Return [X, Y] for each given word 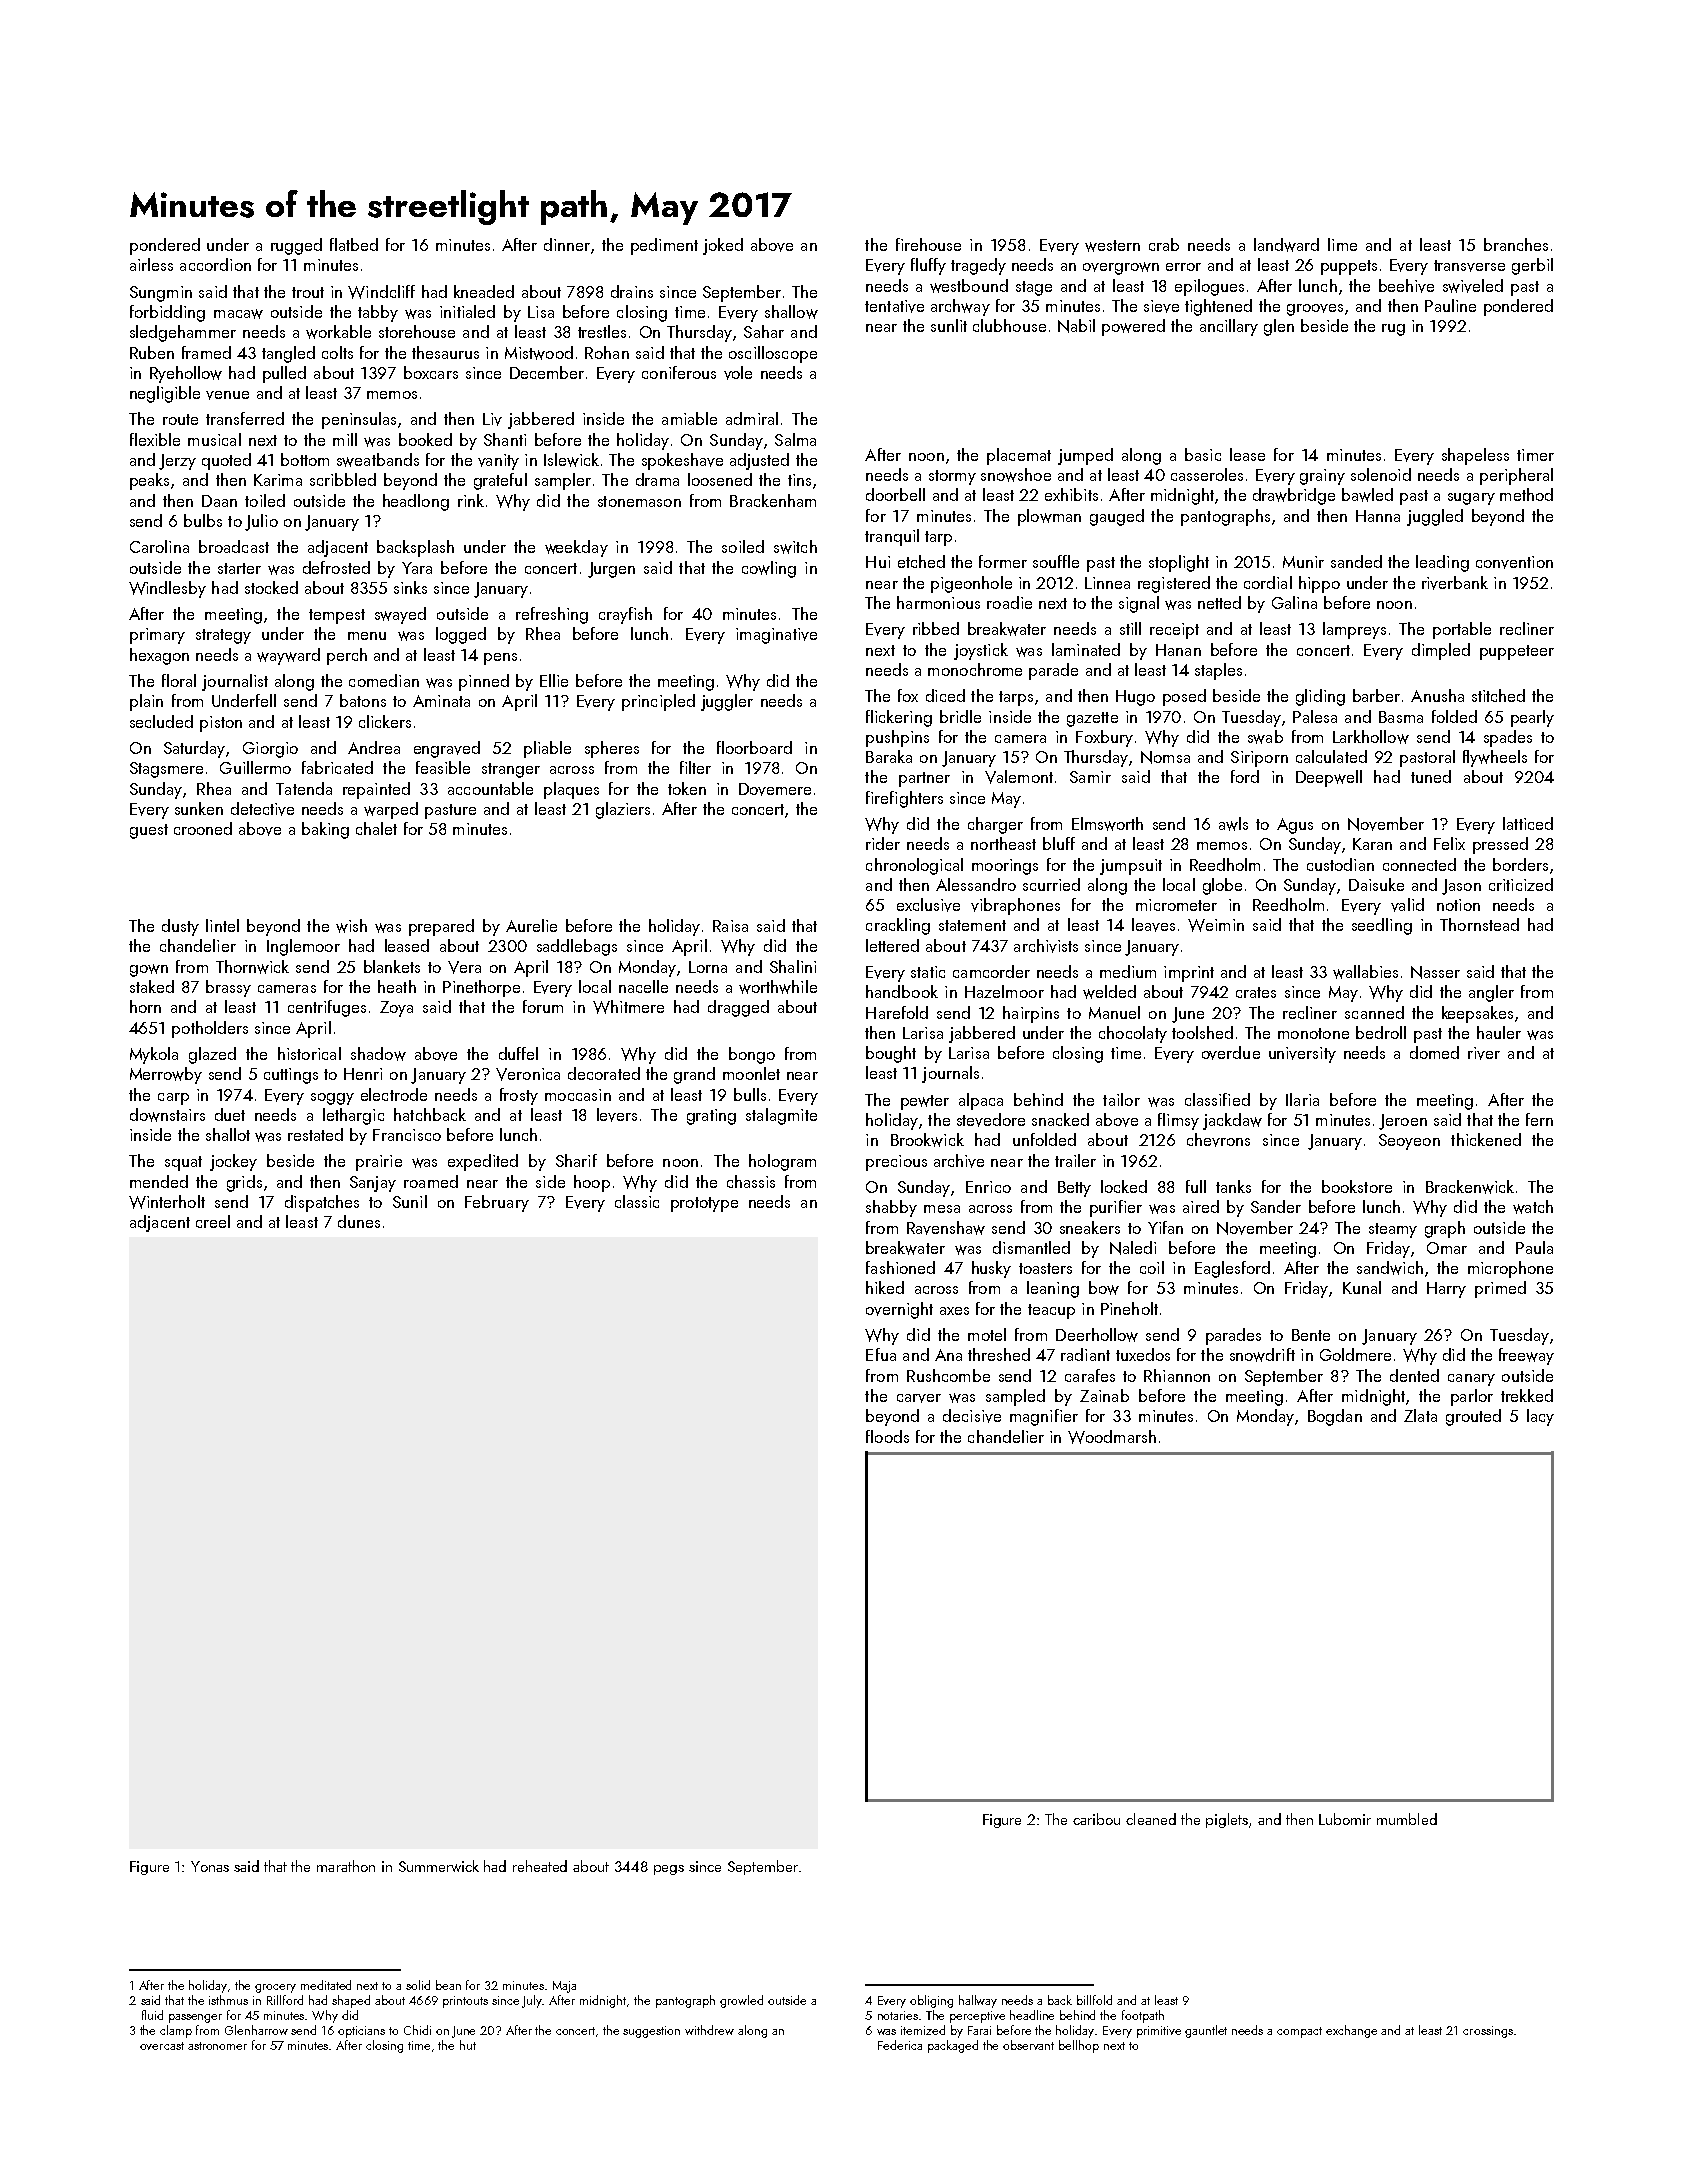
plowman [1049, 517]
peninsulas [359, 420]
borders [1520, 864]
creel [213, 1221]
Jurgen [611, 570]
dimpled [1441, 651]
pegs [669, 1870]
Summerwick [439, 1866]
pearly [1532, 718]
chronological [914, 866]
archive [959, 1161]
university [1302, 1055]
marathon [346, 1866]
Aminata [441, 701]
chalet [376, 828]
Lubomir [1345, 1819]
